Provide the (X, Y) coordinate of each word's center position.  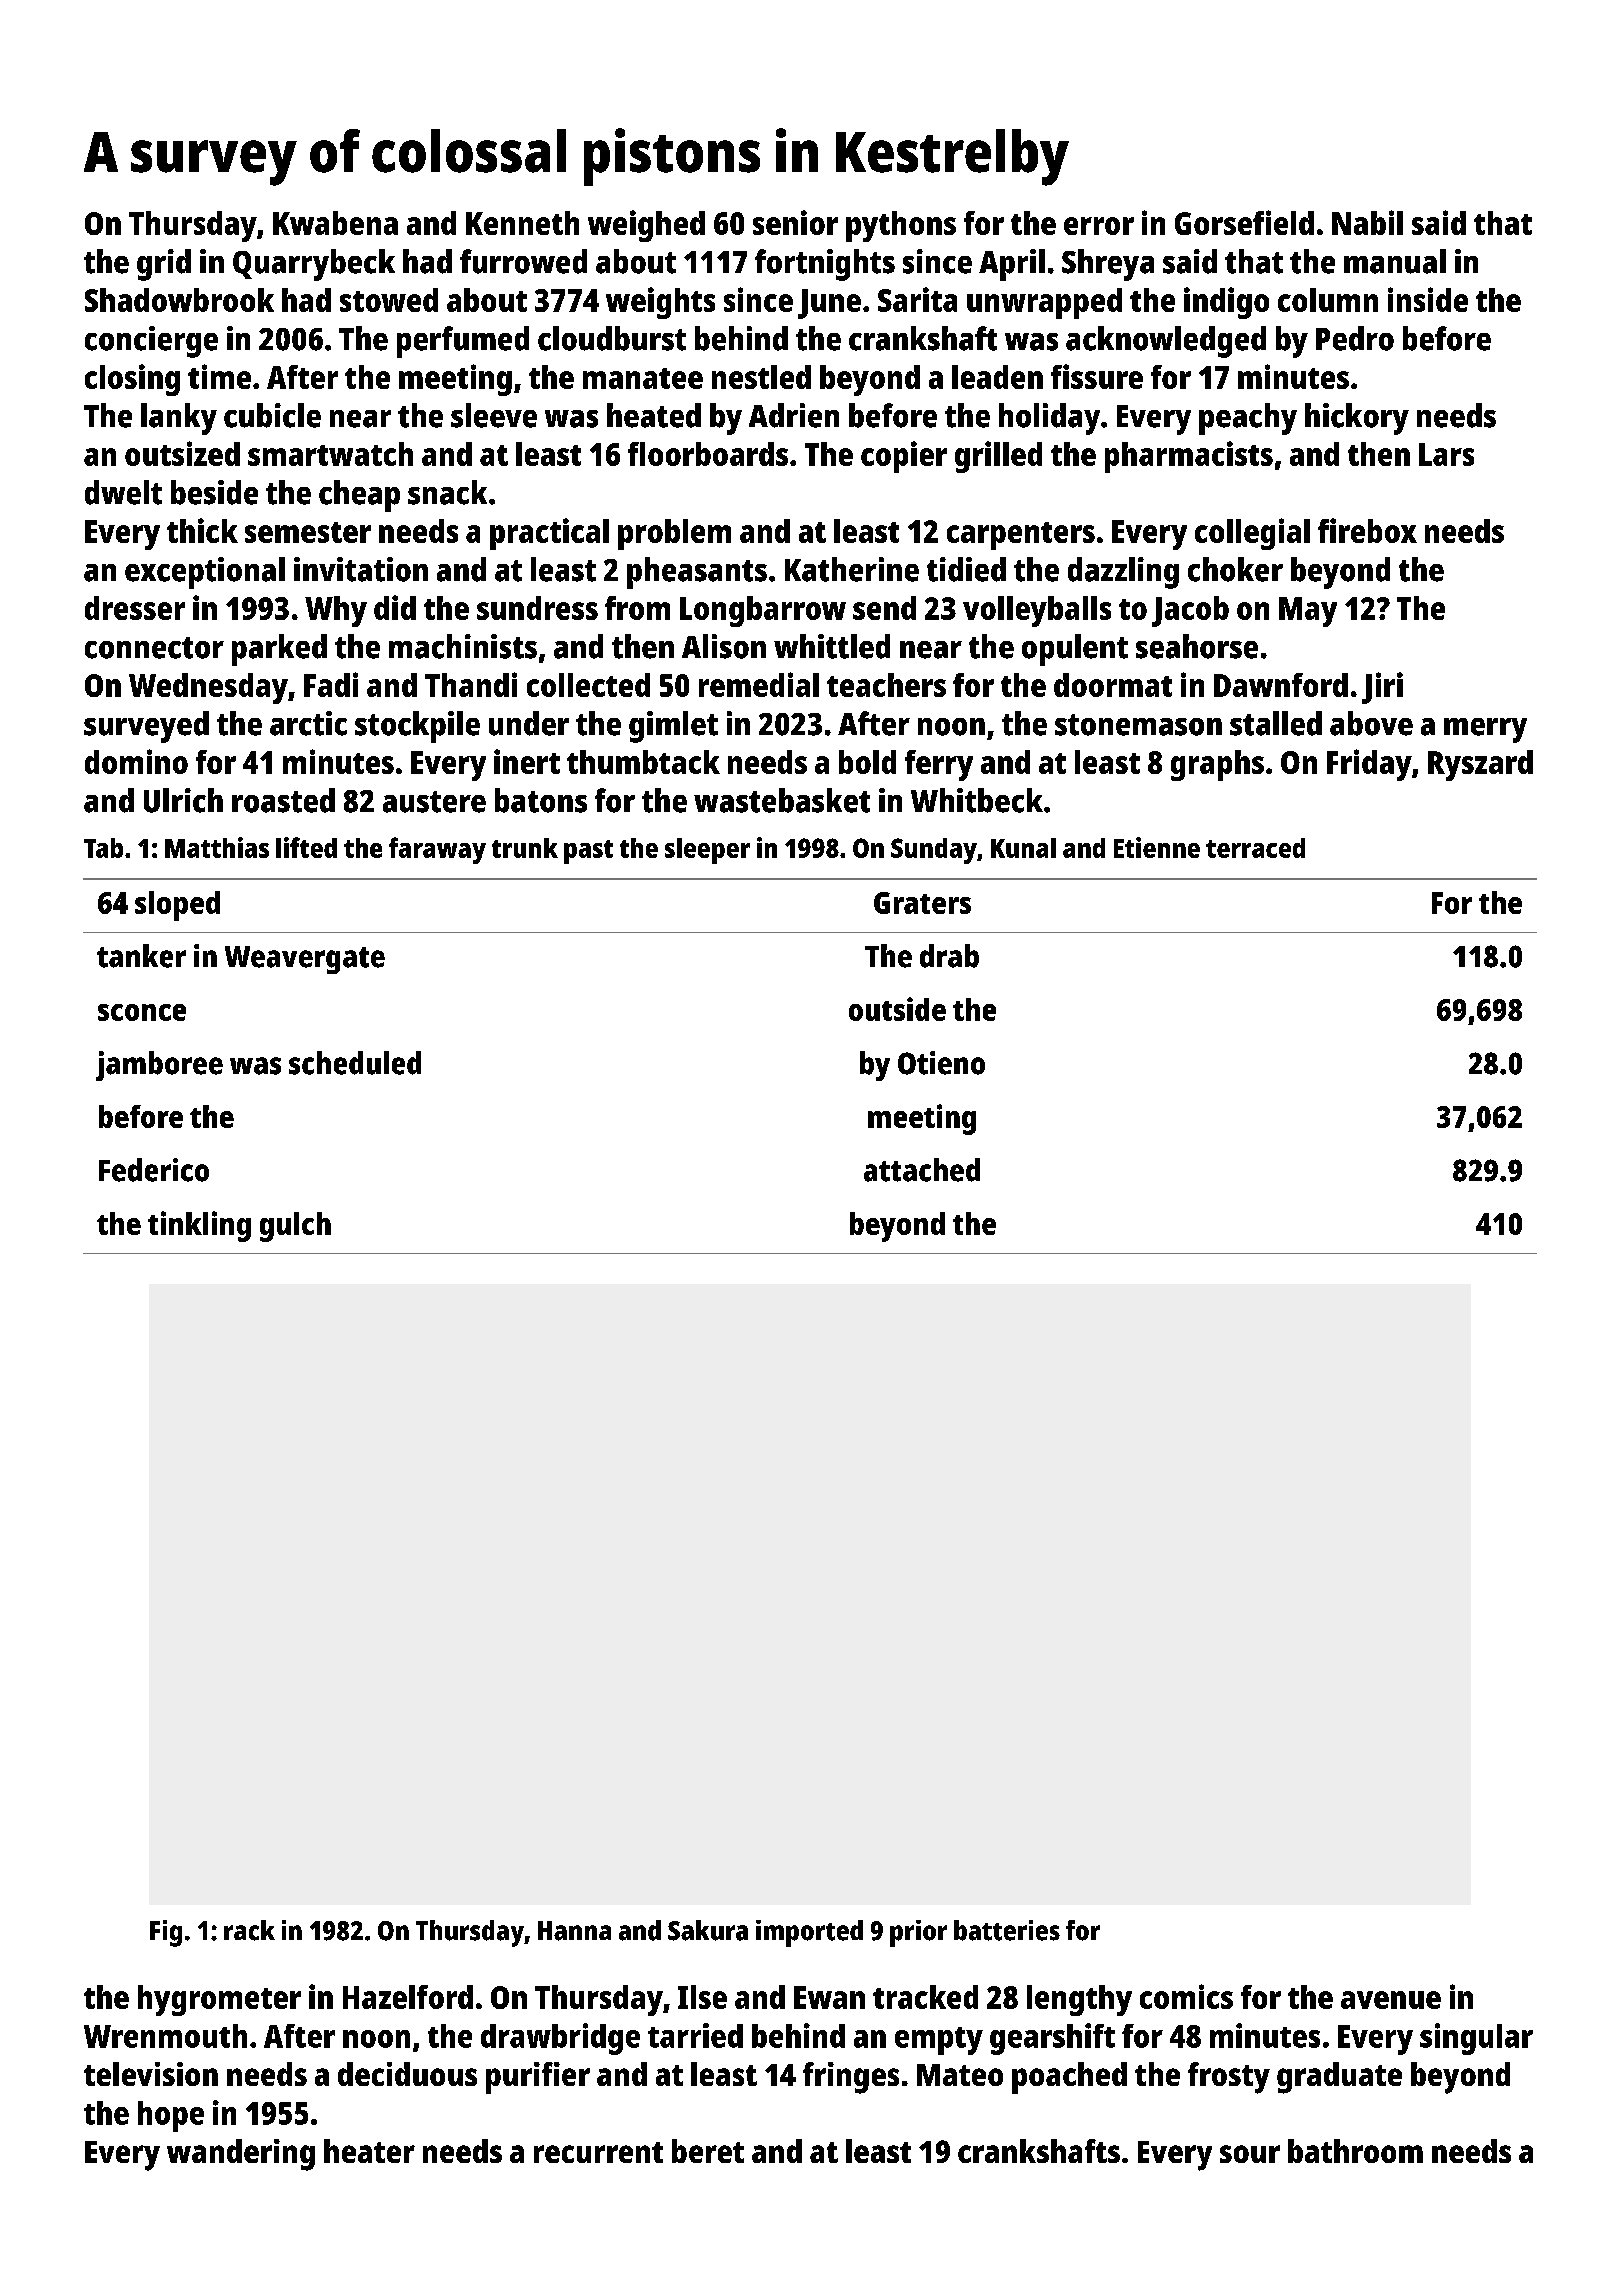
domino (136, 761)
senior (795, 222)
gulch (295, 1227)
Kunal (1023, 848)
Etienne (1157, 847)
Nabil (1367, 222)
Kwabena (335, 223)
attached (922, 1170)
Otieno (941, 1063)
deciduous (407, 2074)
